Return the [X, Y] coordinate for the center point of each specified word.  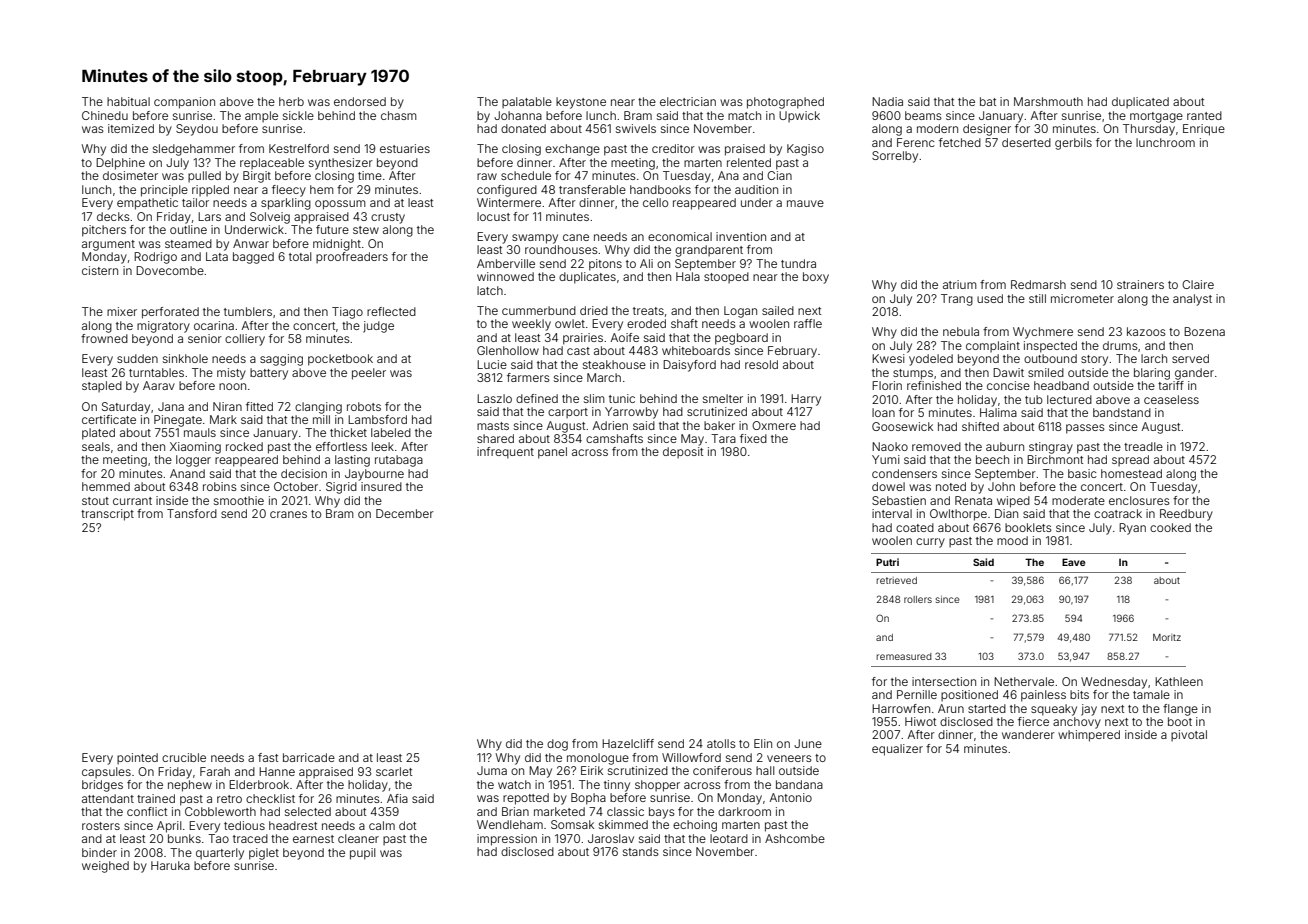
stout [95, 501]
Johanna [518, 115]
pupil [362, 854]
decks [113, 216]
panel [552, 453]
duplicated [1140, 102]
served [1190, 358]
